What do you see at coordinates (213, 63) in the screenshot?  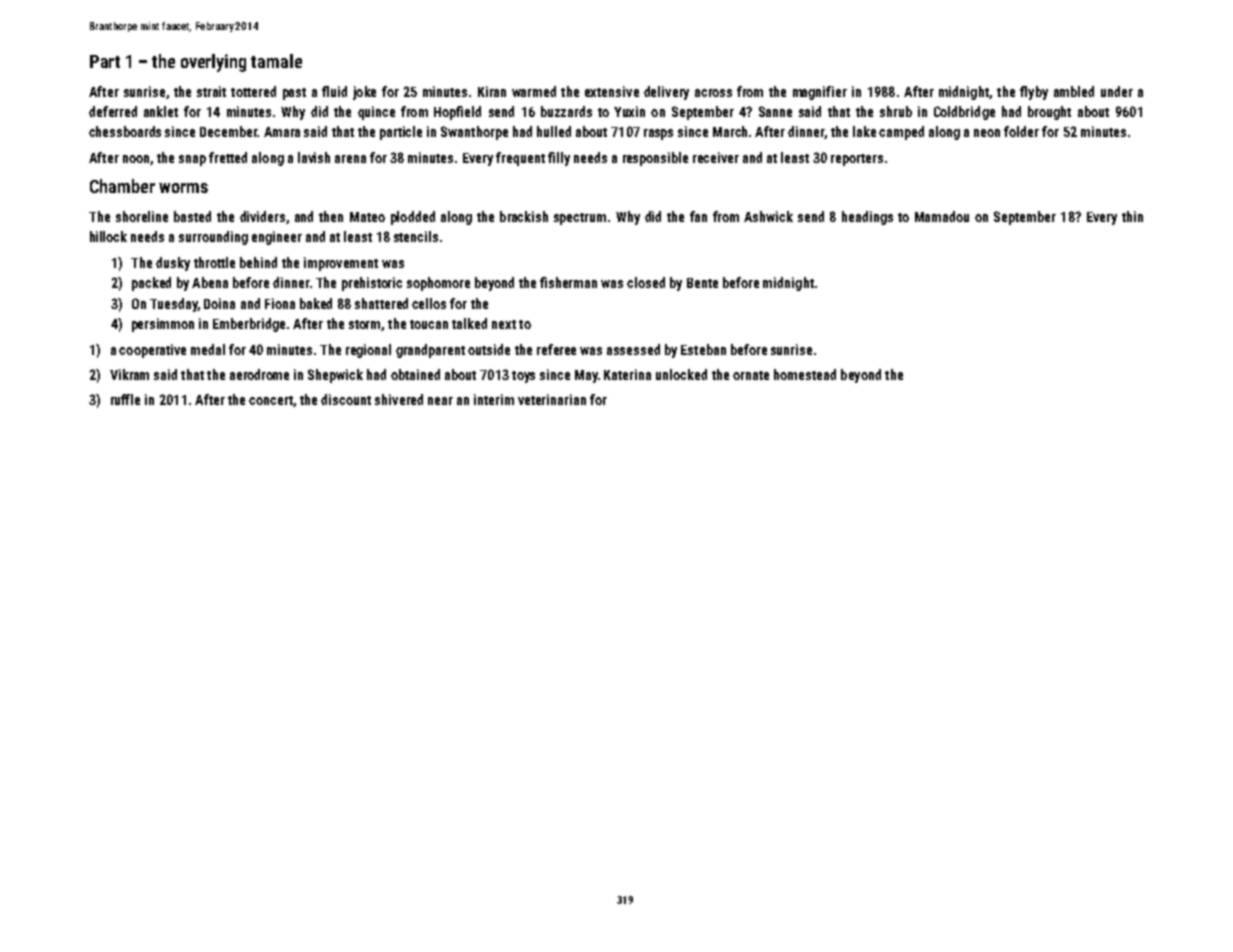 I see `overlying` at bounding box center [213, 63].
